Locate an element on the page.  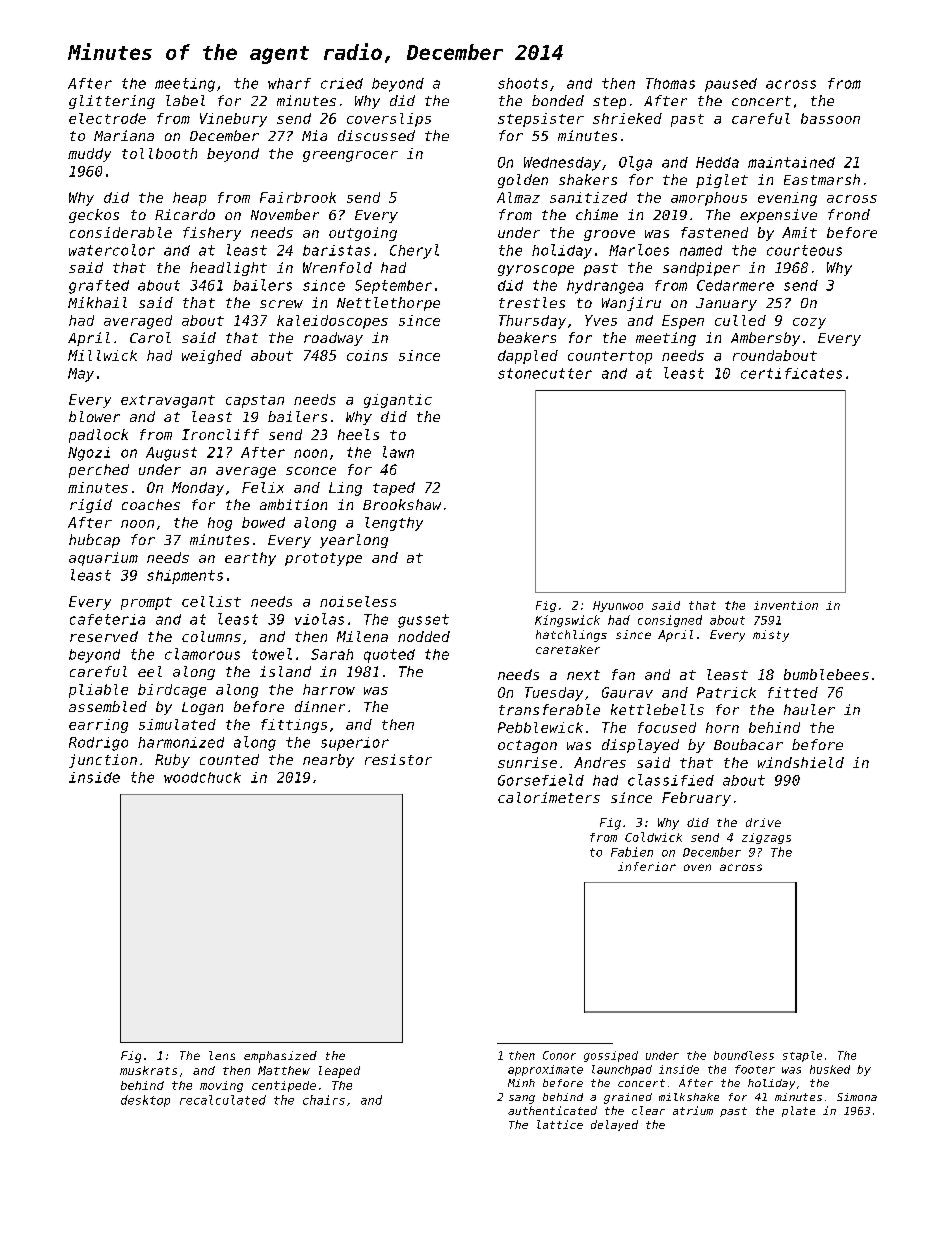
Ironcliff is located at coordinates (220, 434).
